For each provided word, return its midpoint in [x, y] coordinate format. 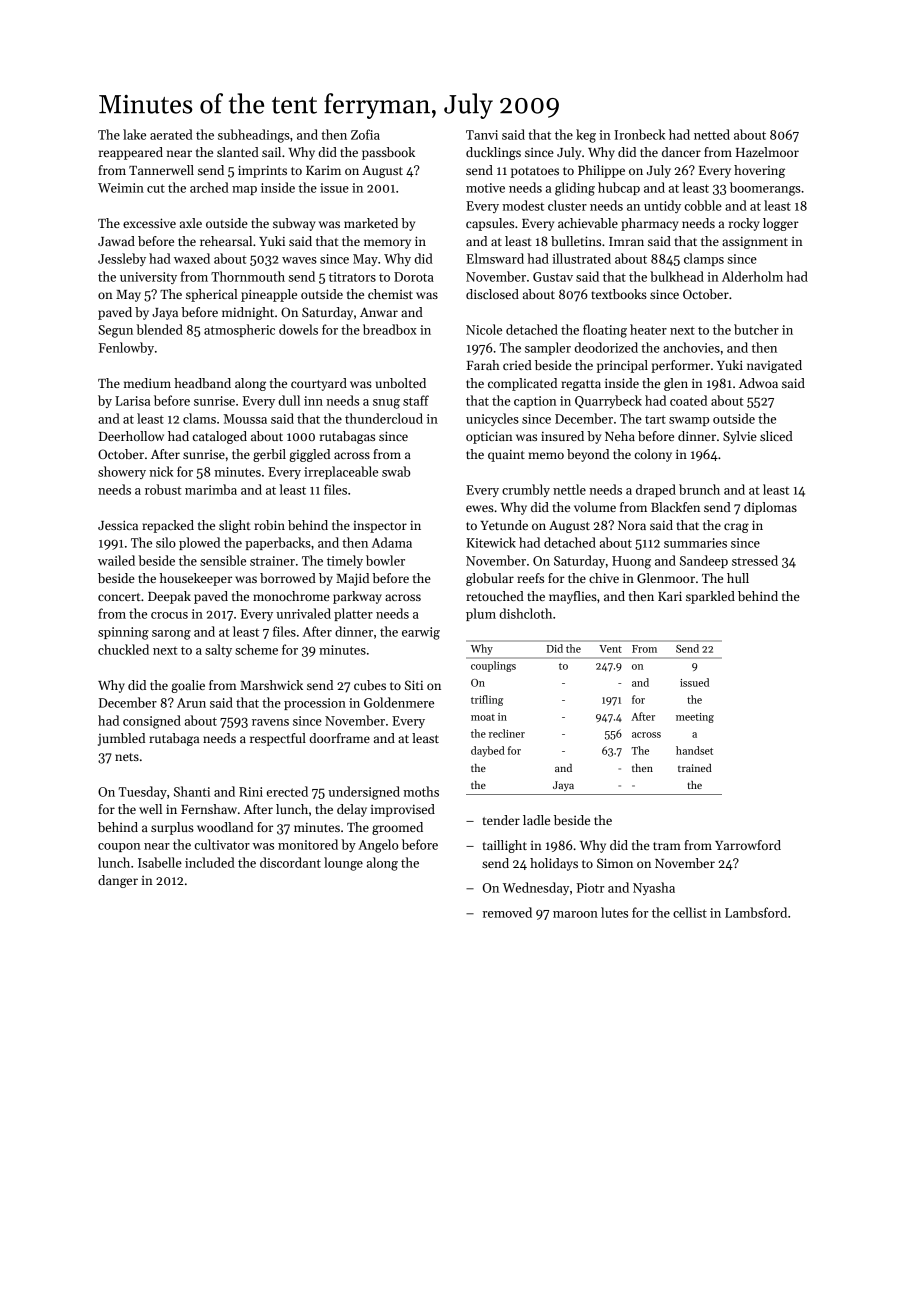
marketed [371, 223]
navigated [774, 366]
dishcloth [525, 613]
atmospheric [239, 330]
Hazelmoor [767, 152]
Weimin [121, 188]
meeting [695, 718]
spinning [123, 633]
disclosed [492, 294]
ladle [536, 820]
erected [287, 791]
